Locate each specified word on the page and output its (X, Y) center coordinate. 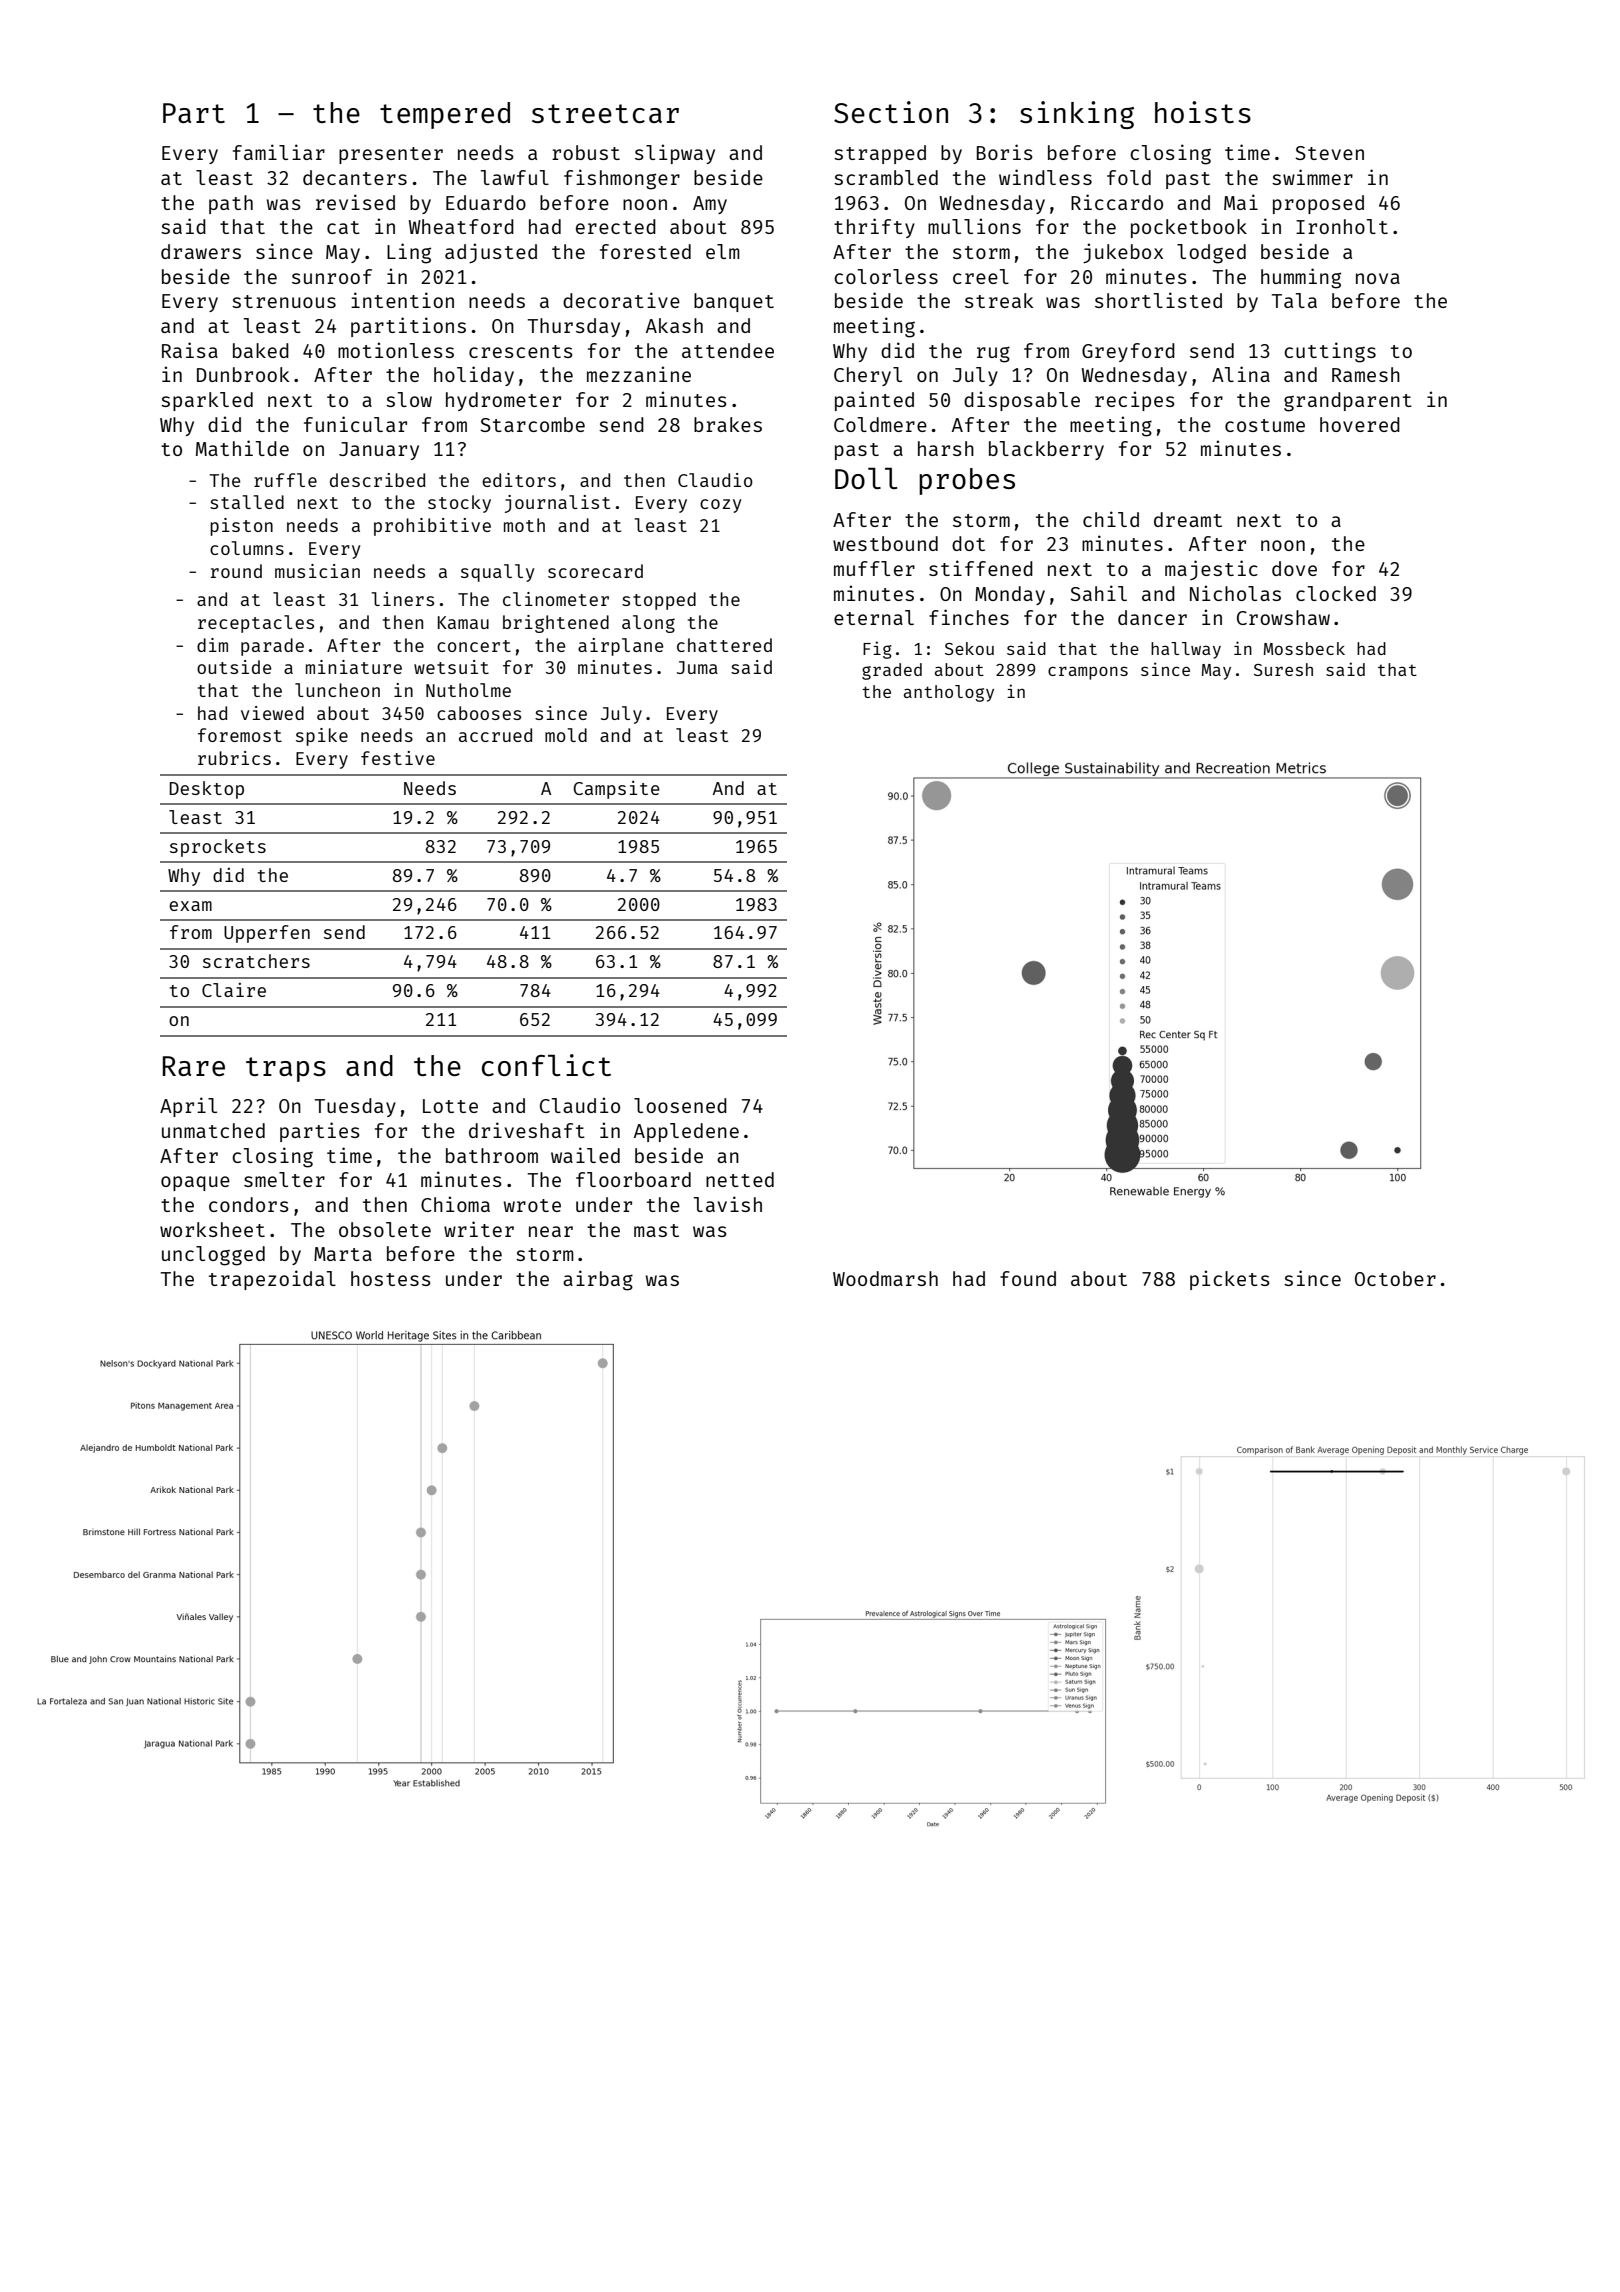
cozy (720, 506)
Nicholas (1235, 593)
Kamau (463, 622)
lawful (515, 177)
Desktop (207, 790)
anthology (949, 693)
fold (1129, 177)
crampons (1088, 673)
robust (586, 152)
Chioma (455, 1204)
